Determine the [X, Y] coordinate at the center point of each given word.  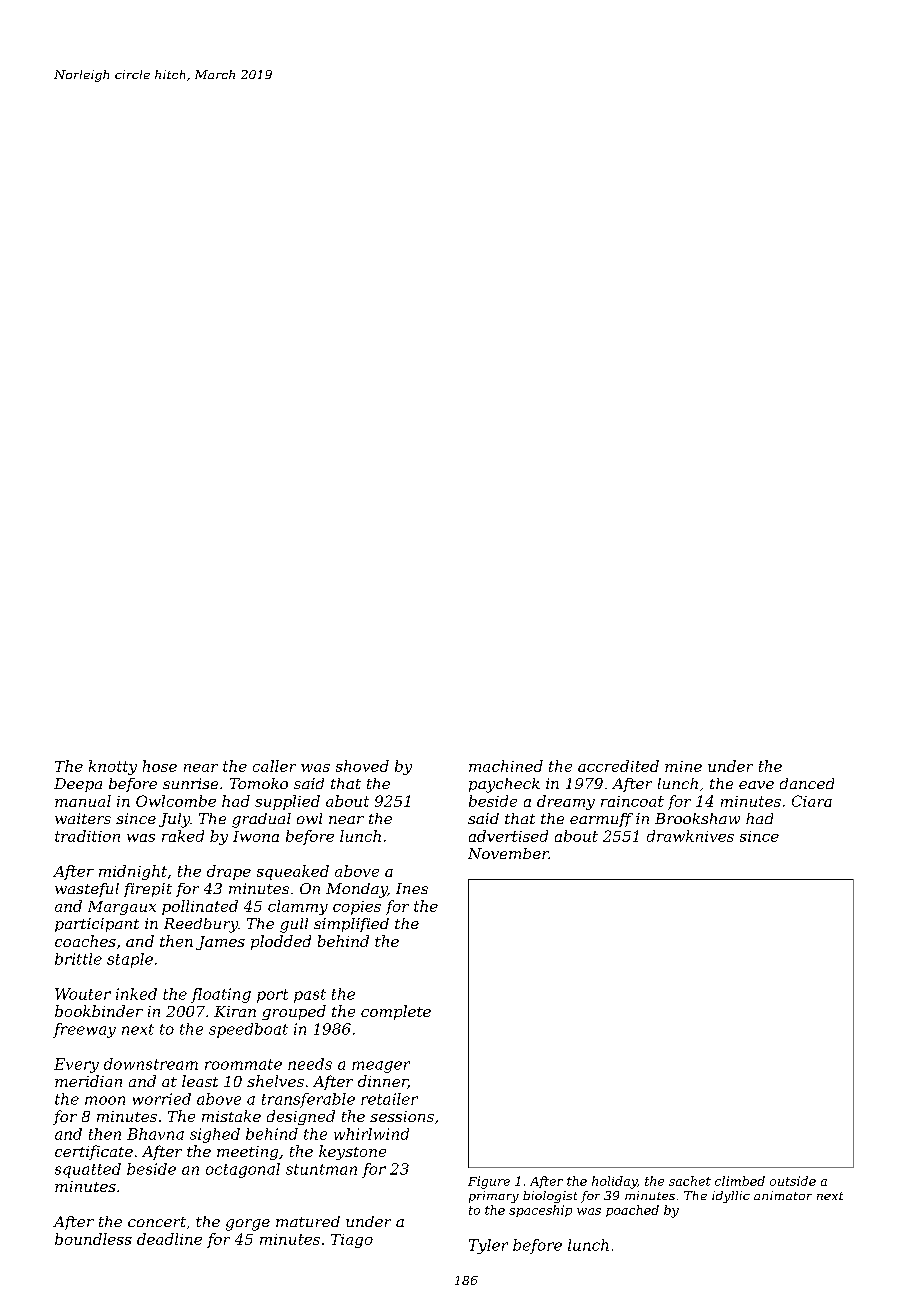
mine [683, 766]
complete [396, 1012]
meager [381, 1067]
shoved [362, 766]
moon [105, 1100]
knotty [113, 767]
